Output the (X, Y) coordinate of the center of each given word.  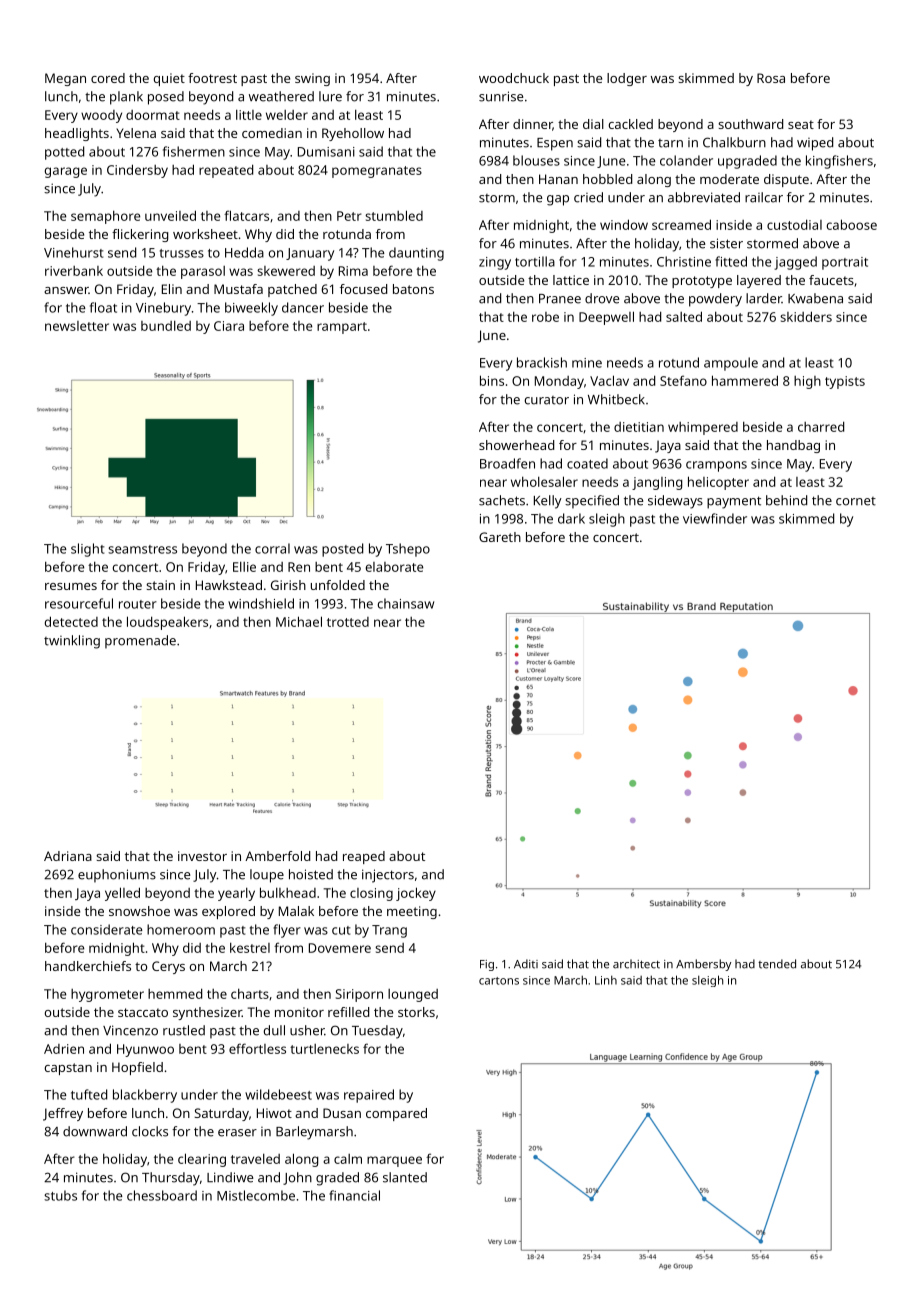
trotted (348, 622)
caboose (851, 224)
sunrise (501, 96)
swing (312, 79)
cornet (856, 501)
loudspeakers (167, 623)
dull (274, 1030)
